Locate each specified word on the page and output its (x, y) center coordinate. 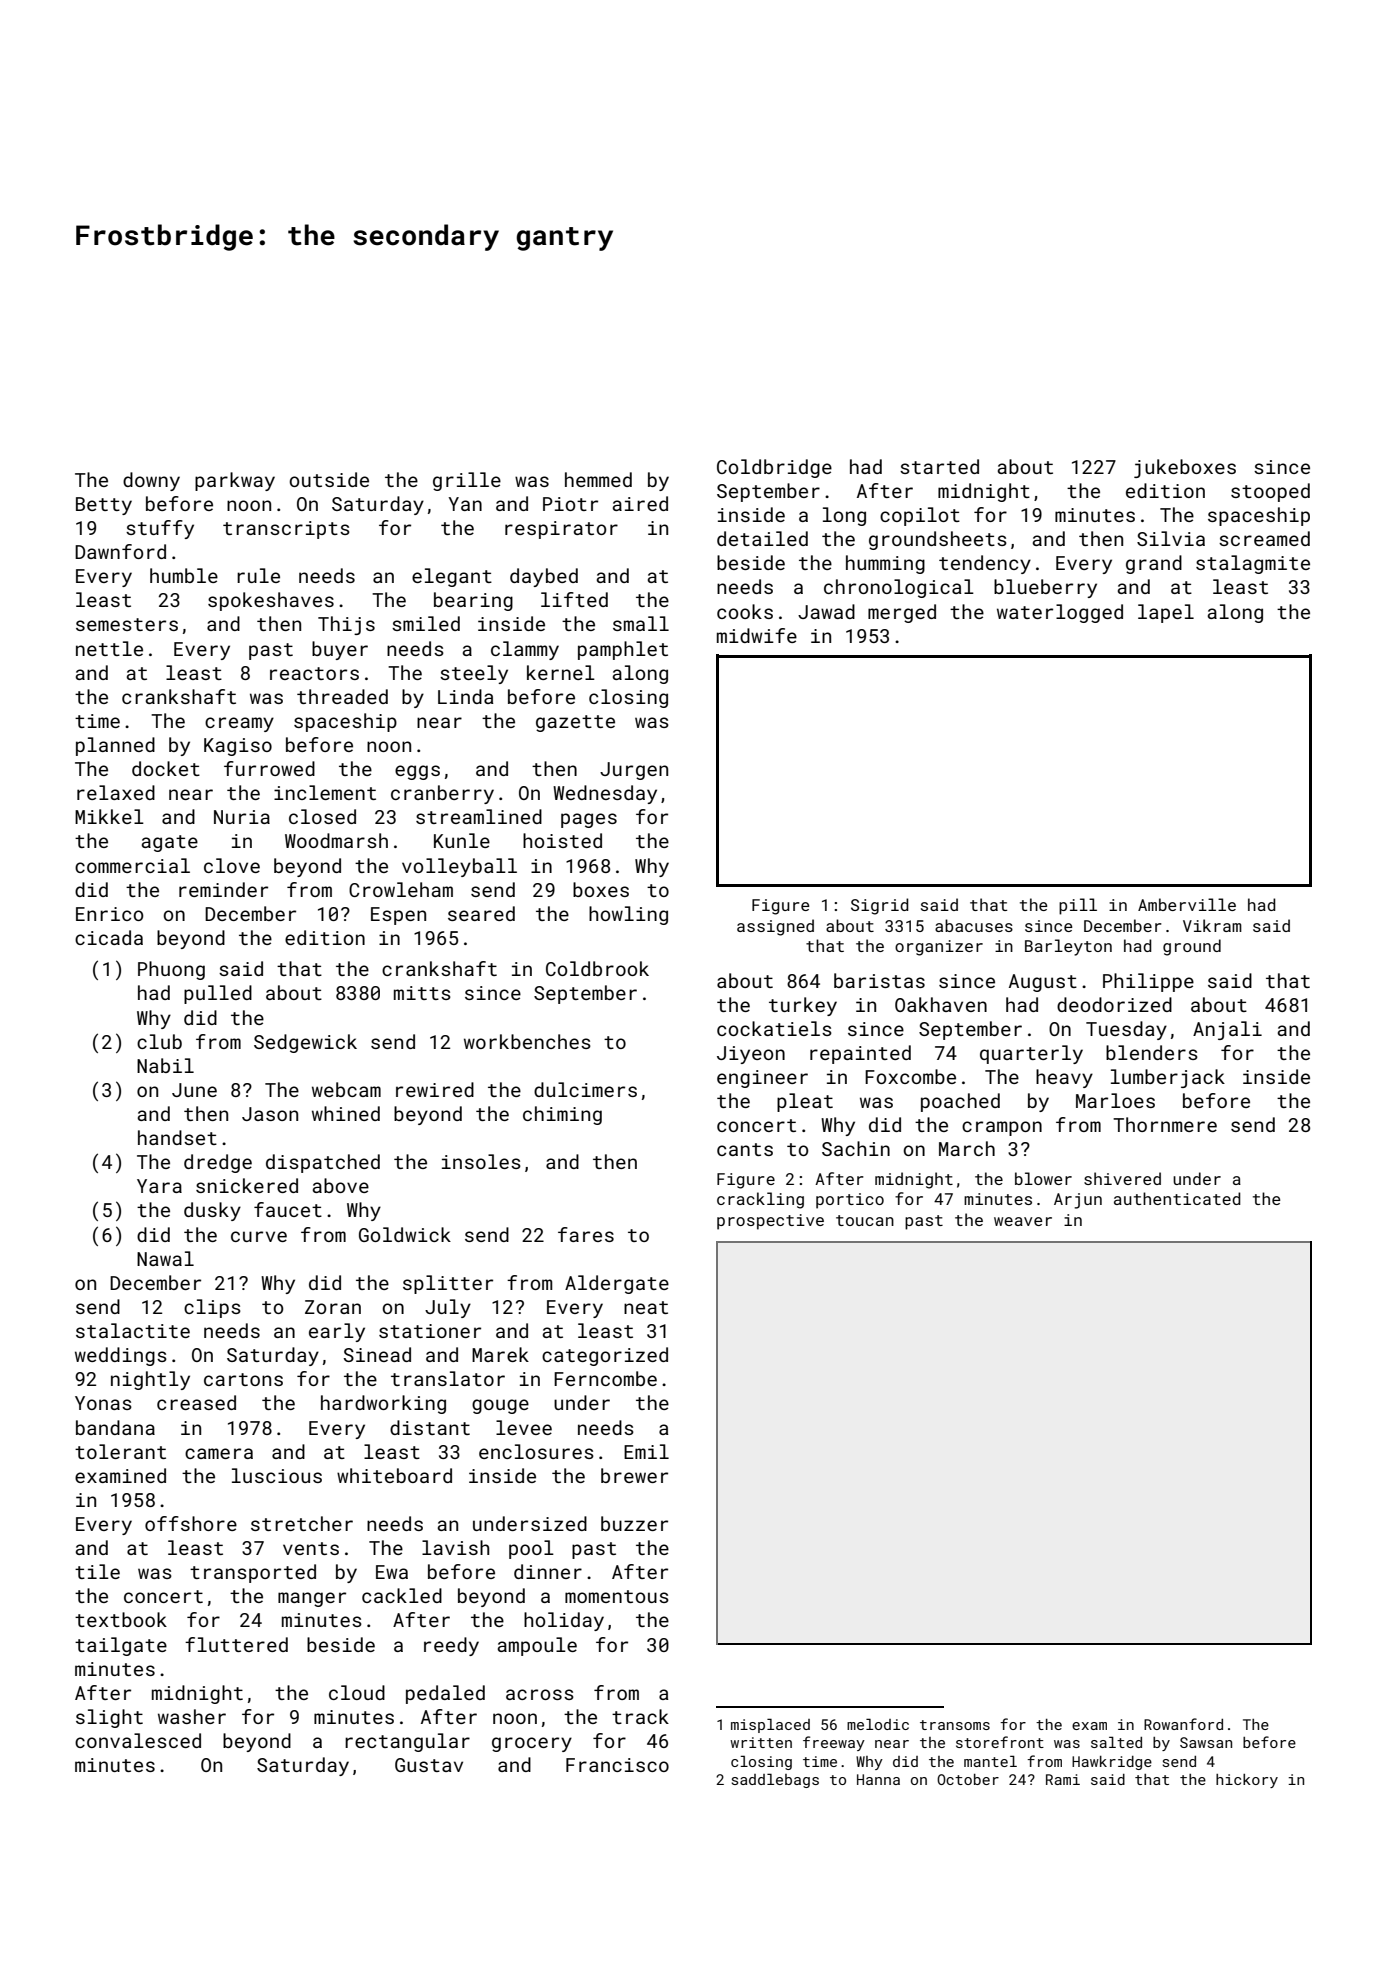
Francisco (617, 1765)
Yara (159, 1186)
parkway (235, 481)
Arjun (1078, 1201)
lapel (1166, 613)
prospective (770, 1222)
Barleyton (1068, 947)
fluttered (236, 1644)
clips (212, 1308)
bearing (473, 601)
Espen (398, 916)
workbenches (527, 1041)
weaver (1023, 1221)
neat (646, 1307)
